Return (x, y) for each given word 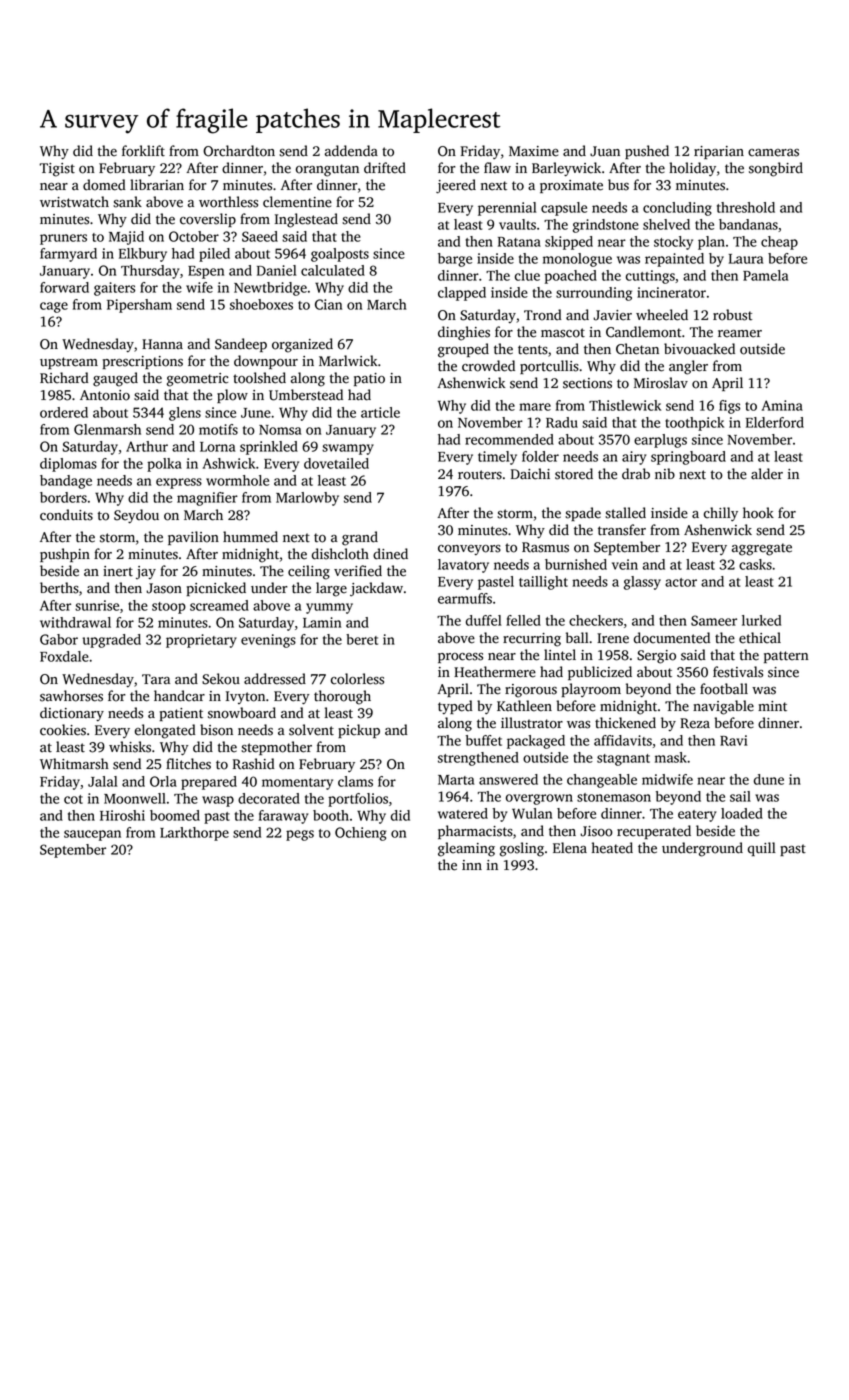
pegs (300, 835)
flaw (497, 167)
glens (185, 414)
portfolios (358, 800)
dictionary (72, 714)
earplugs (660, 441)
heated (612, 848)
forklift (143, 151)
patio (369, 379)
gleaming (466, 849)
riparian (719, 152)
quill (762, 849)
